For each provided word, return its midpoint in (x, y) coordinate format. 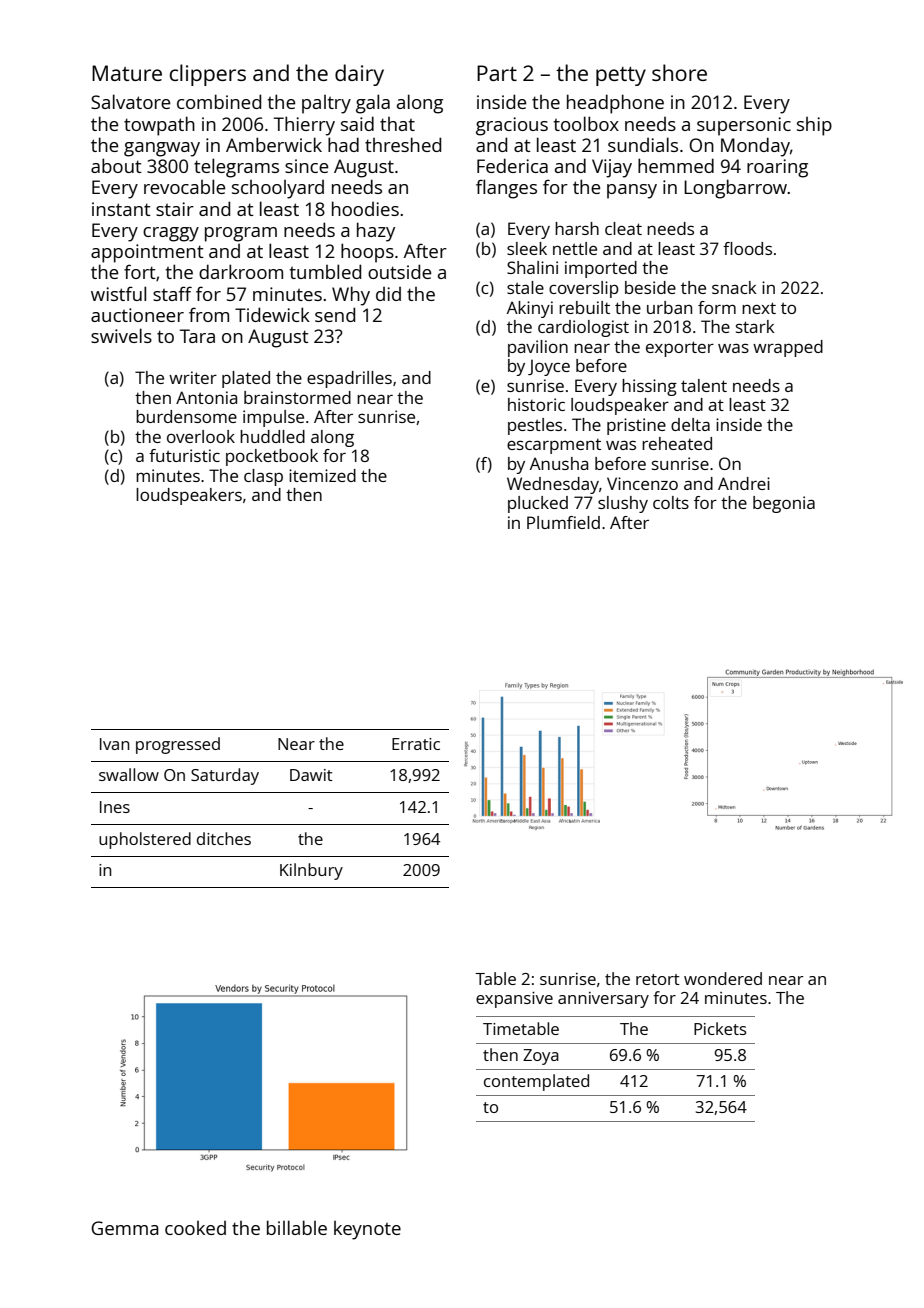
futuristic (184, 455)
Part (497, 73)
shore (679, 72)
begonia (784, 504)
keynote (367, 1230)
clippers (208, 75)
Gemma (125, 1228)
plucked (538, 504)
